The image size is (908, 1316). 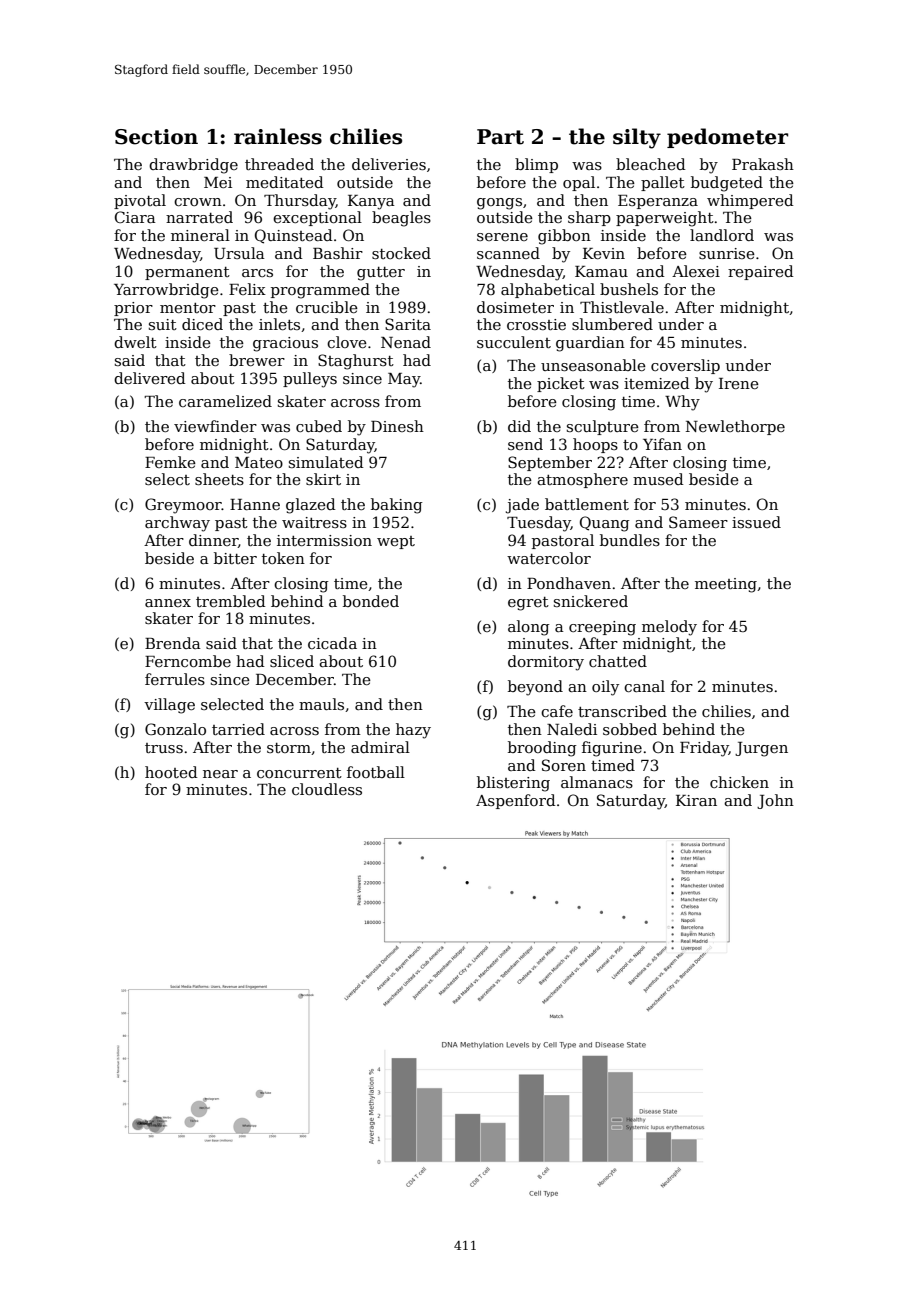 What do you see at coordinates (622, 307) in the screenshot?
I see `Thistlevale` at bounding box center [622, 307].
